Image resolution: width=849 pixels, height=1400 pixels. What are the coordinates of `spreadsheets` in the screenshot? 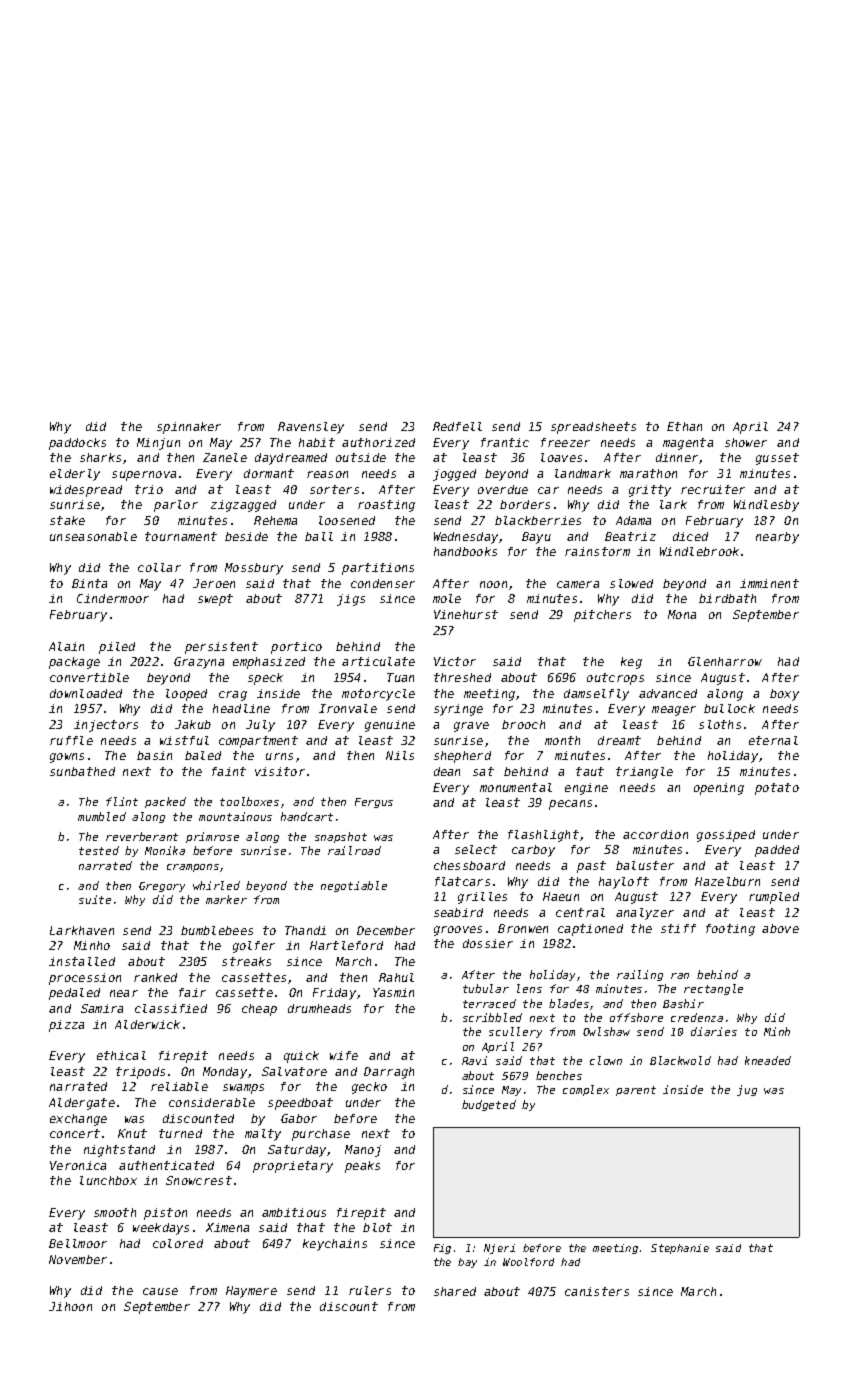 It's located at (593, 428).
